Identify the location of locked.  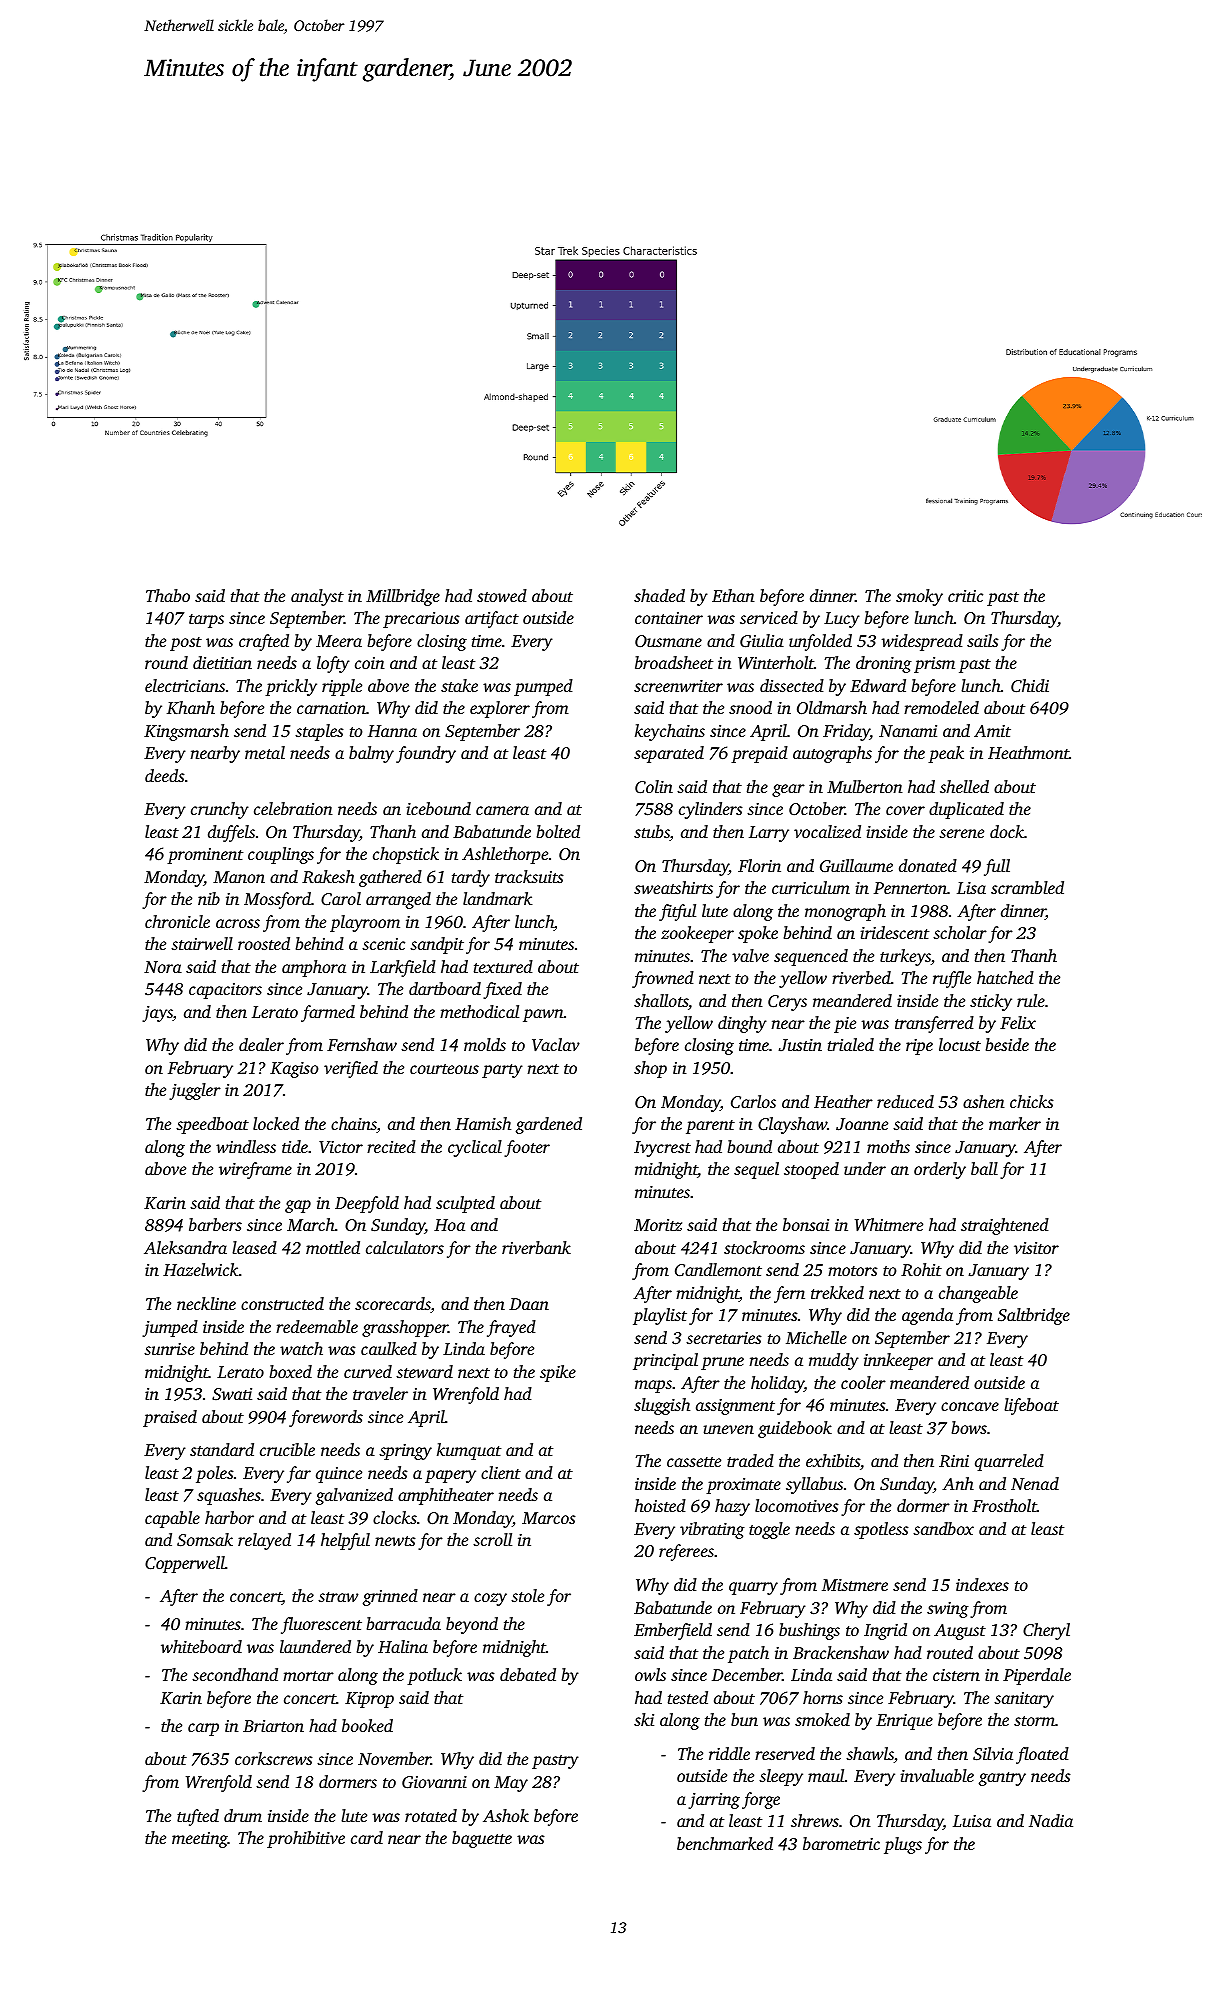
(276, 1123).
